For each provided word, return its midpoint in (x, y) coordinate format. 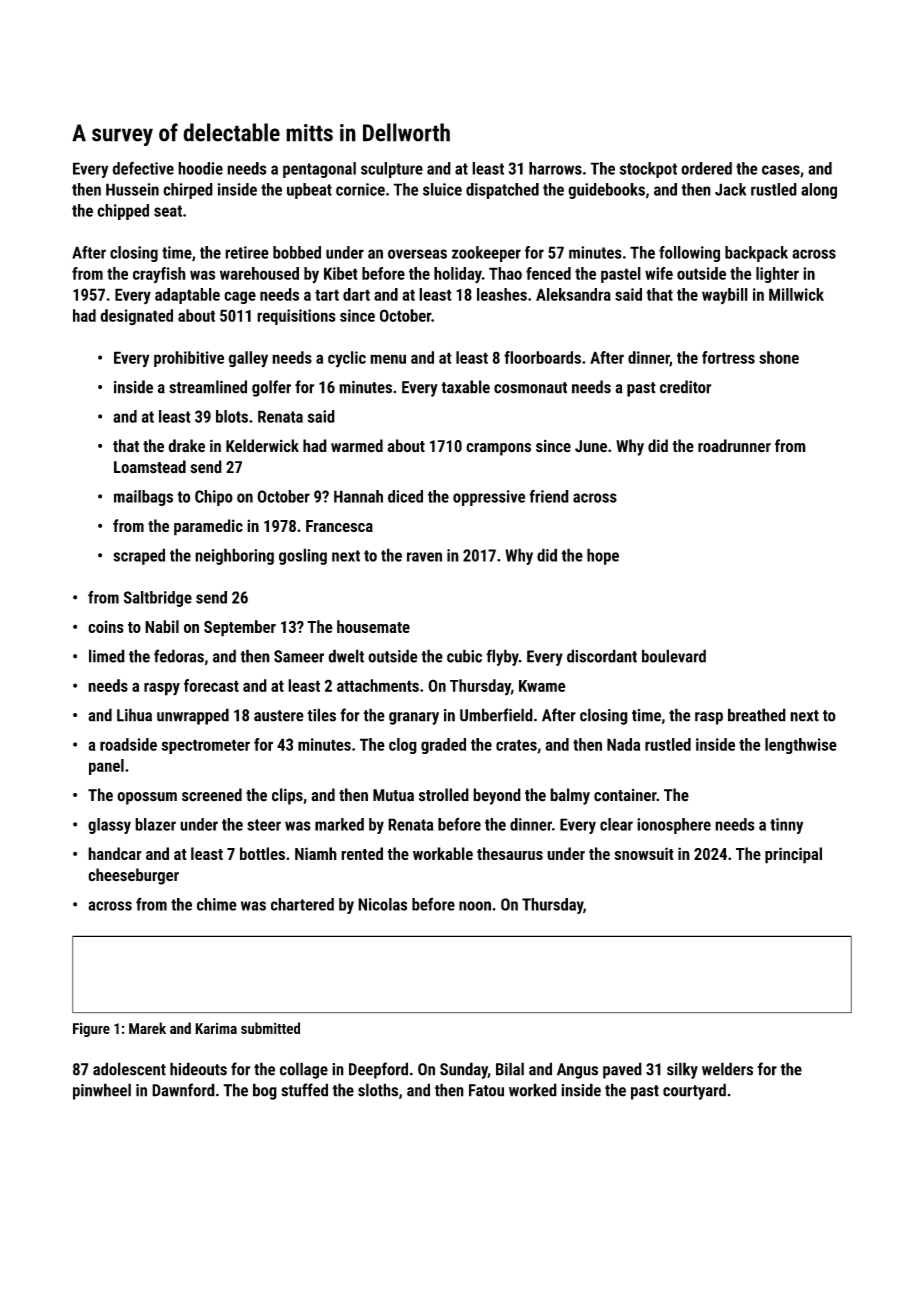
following (689, 254)
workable (443, 853)
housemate (373, 626)
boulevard (674, 656)
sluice (442, 189)
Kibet (341, 273)
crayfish (159, 275)
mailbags (143, 498)
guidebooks (606, 191)
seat (168, 211)
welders (727, 1069)
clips (287, 796)
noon (475, 906)
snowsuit (644, 853)
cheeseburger (133, 876)
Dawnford (183, 1090)
